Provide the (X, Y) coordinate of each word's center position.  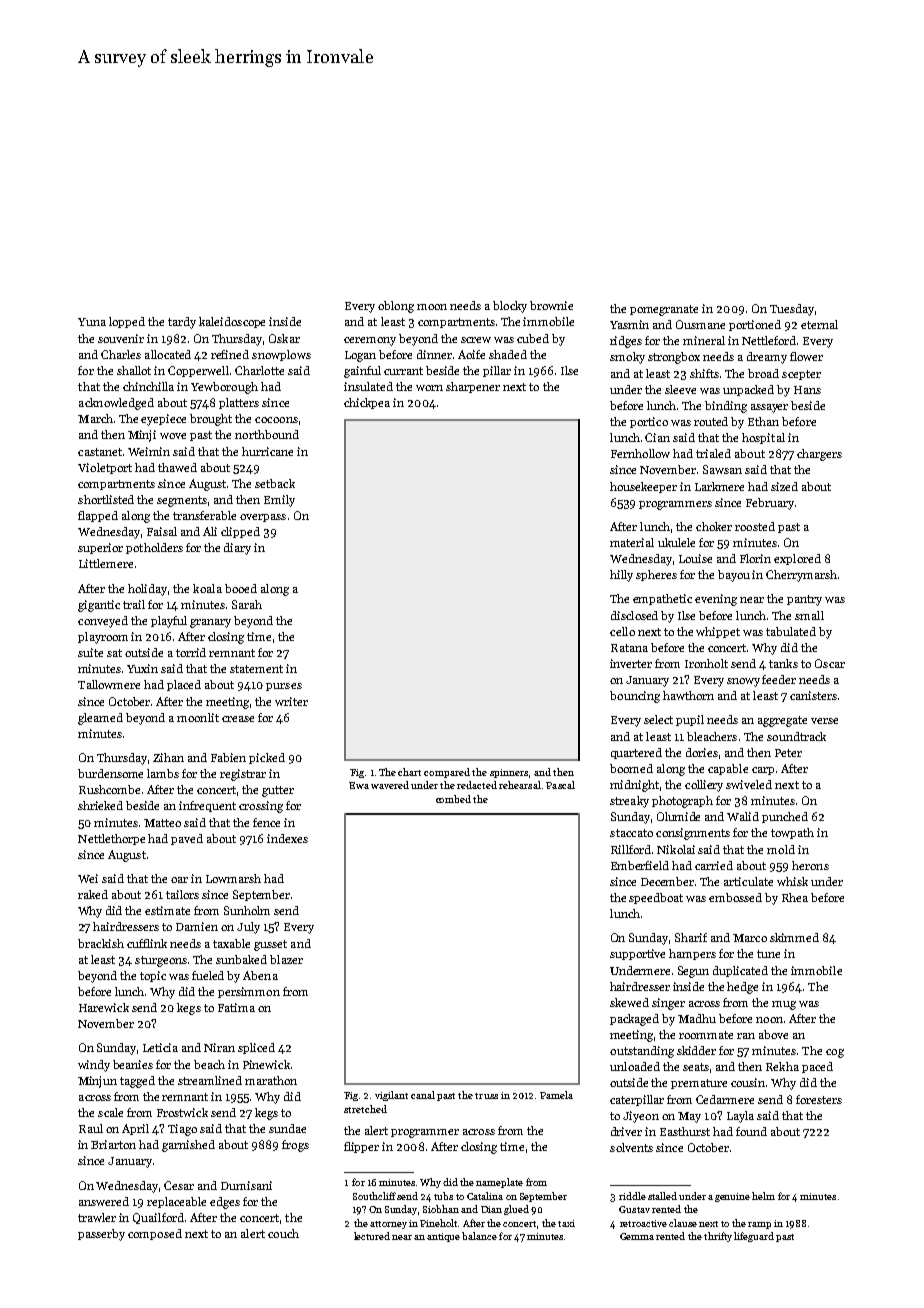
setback (275, 483)
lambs (163, 773)
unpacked (748, 390)
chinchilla (148, 386)
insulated (368, 386)
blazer (286, 959)
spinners (509, 773)
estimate (167, 910)
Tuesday (792, 310)
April (135, 1129)
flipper (361, 1147)
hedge (742, 988)
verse (824, 721)
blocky (510, 307)
